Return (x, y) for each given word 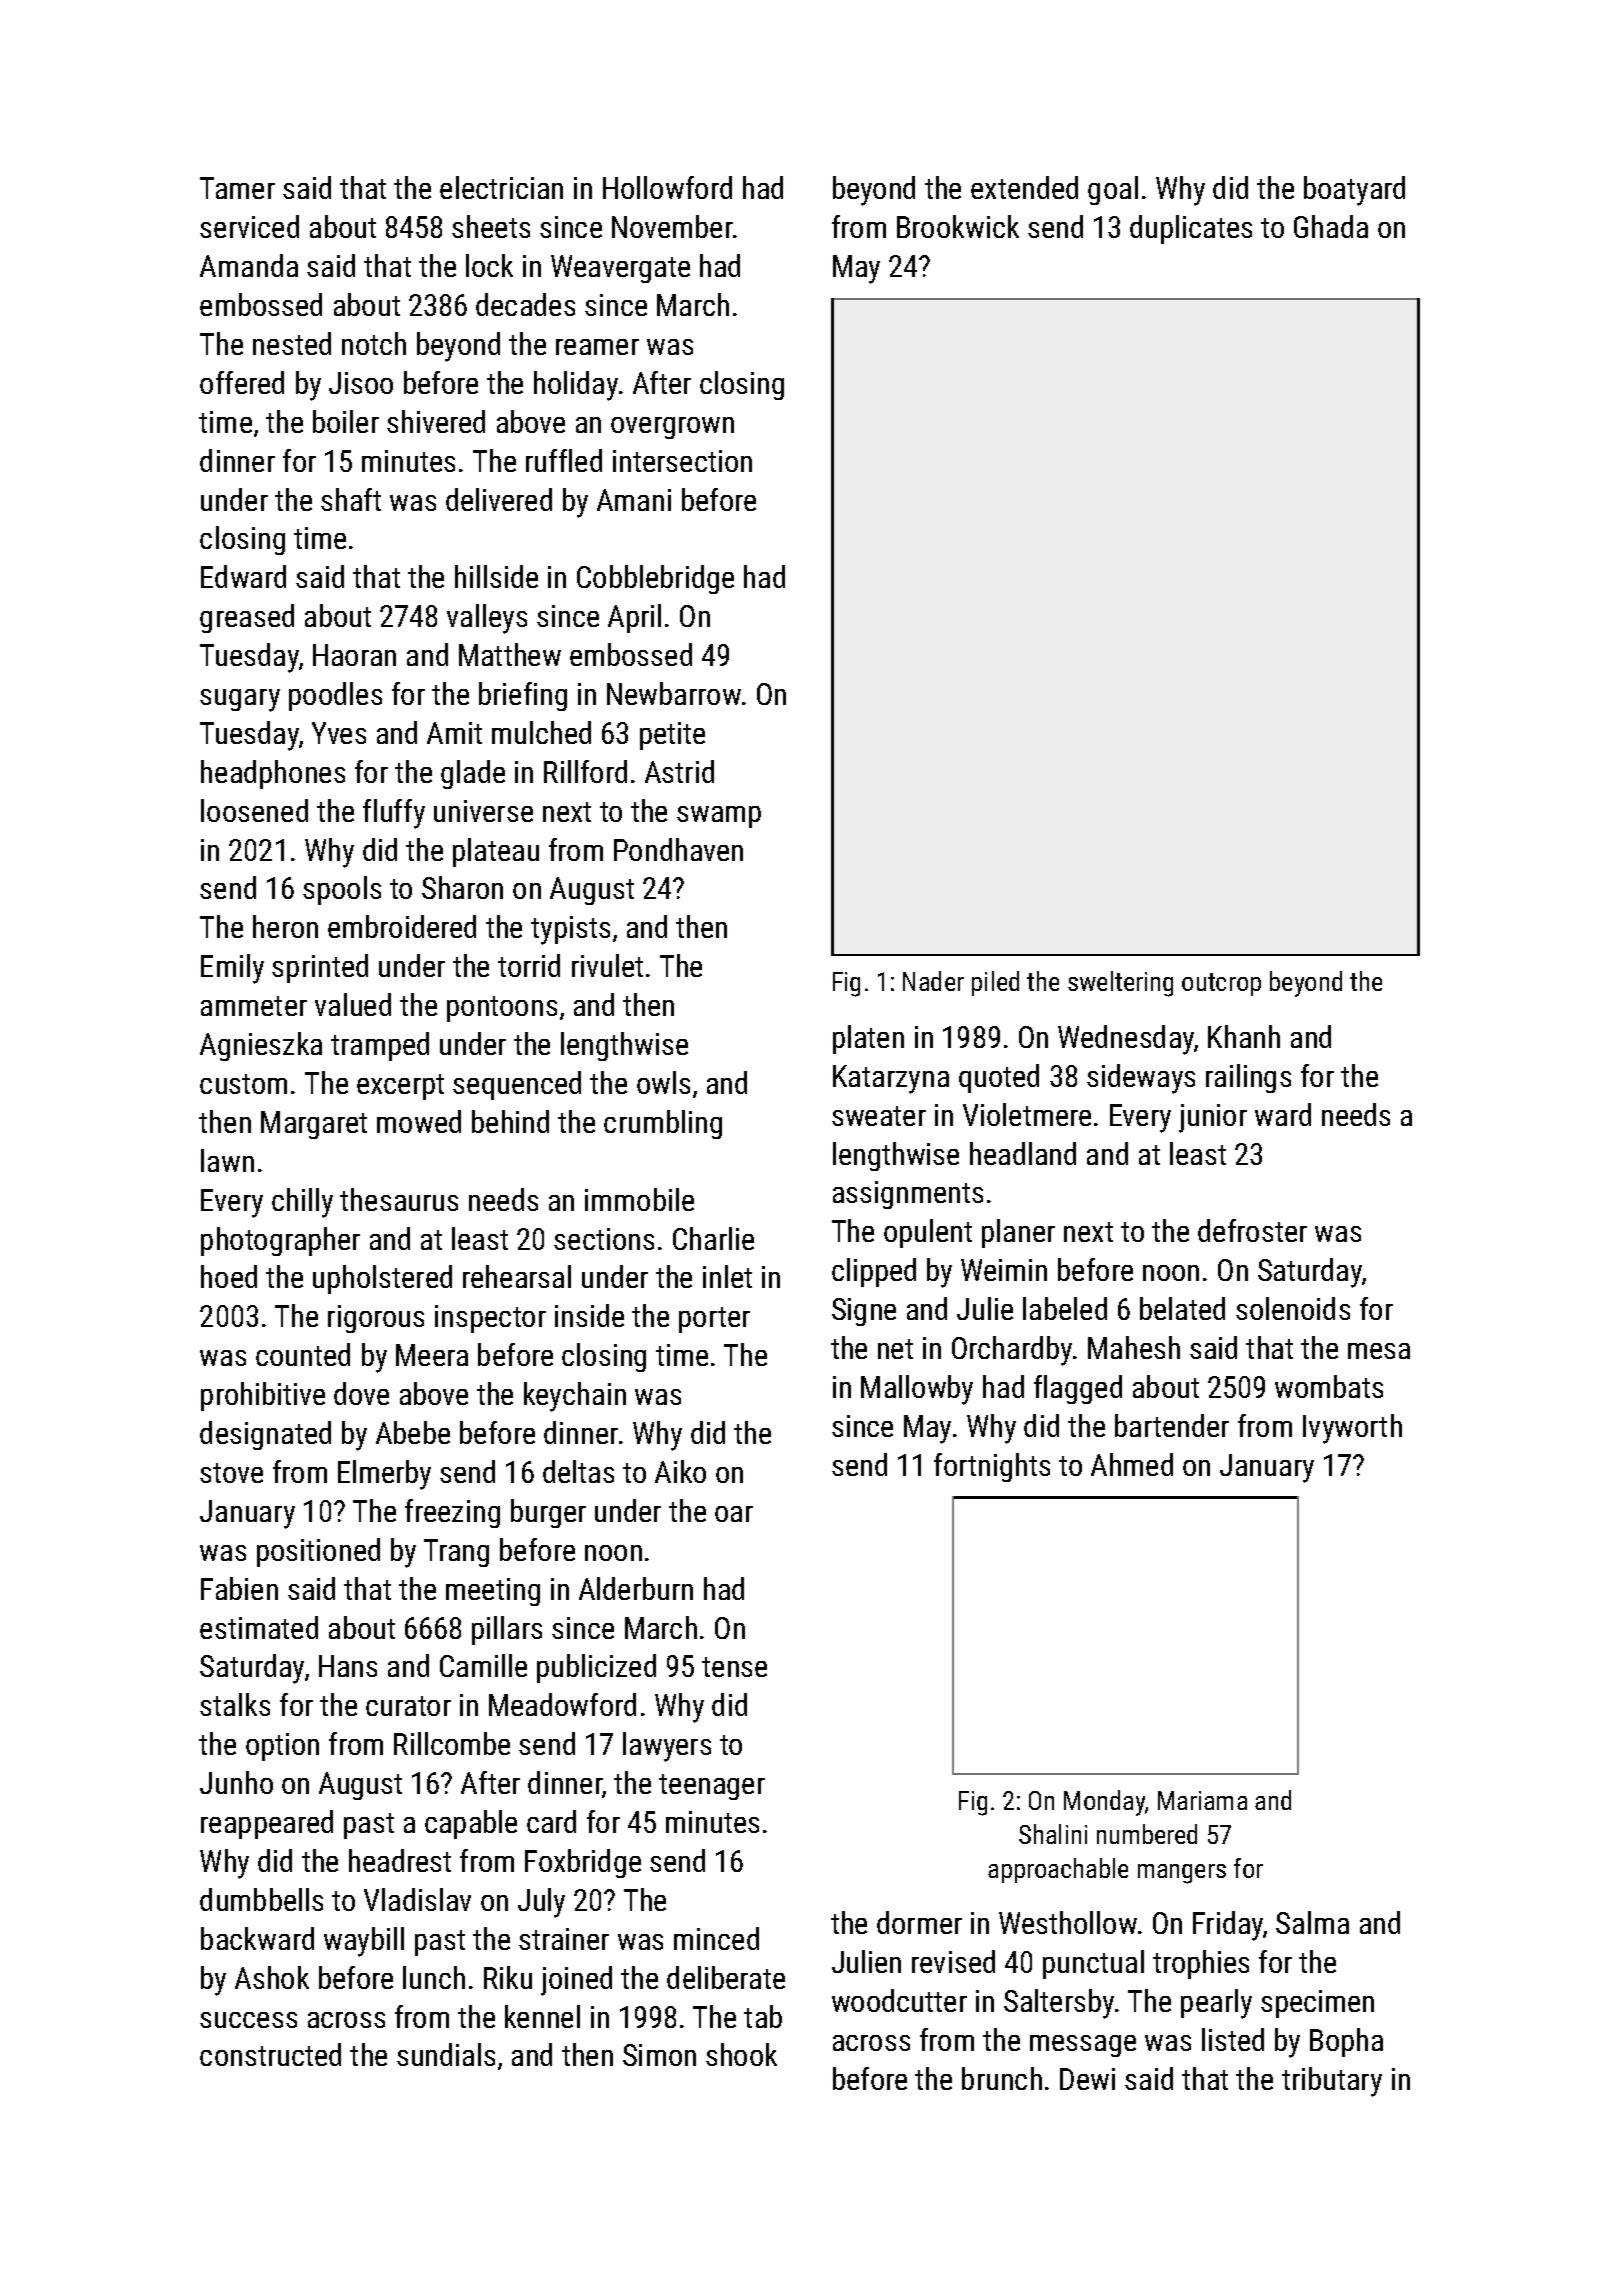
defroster (1252, 1230)
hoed (229, 1276)
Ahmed (1132, 1464)
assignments (908, 1195)
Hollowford (667, 187)
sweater (879, 1116)
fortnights (992, 1467)
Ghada (1331, 226)
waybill (364, 1942)
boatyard (1354, 191)
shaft (351, 499)
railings (1248, 1078)
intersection (682, 461)
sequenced (517, 1085)
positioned (318, 1552)
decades (525, 304)
